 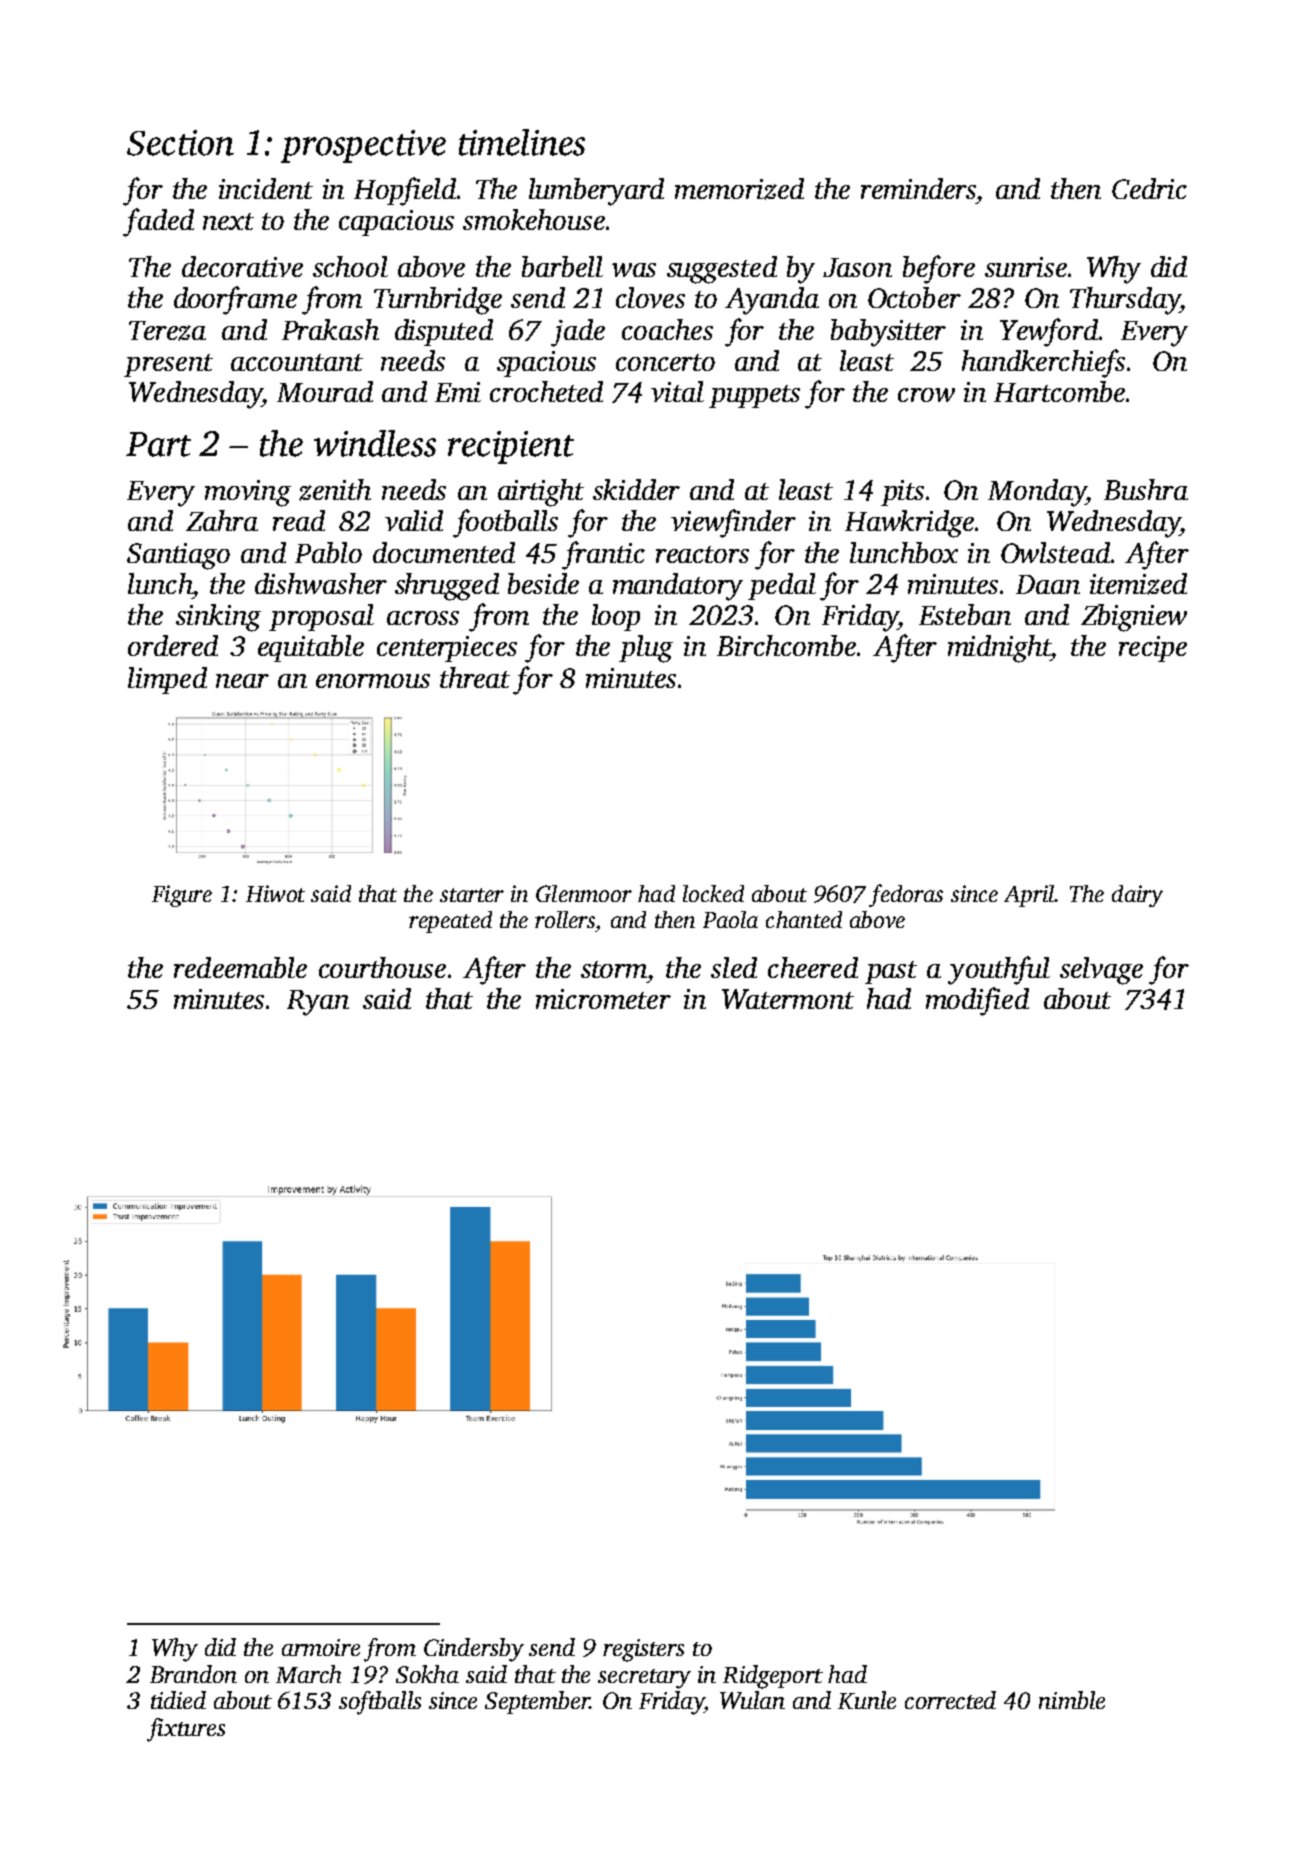 I want to click on reminders, so click(x=918, y=188).
